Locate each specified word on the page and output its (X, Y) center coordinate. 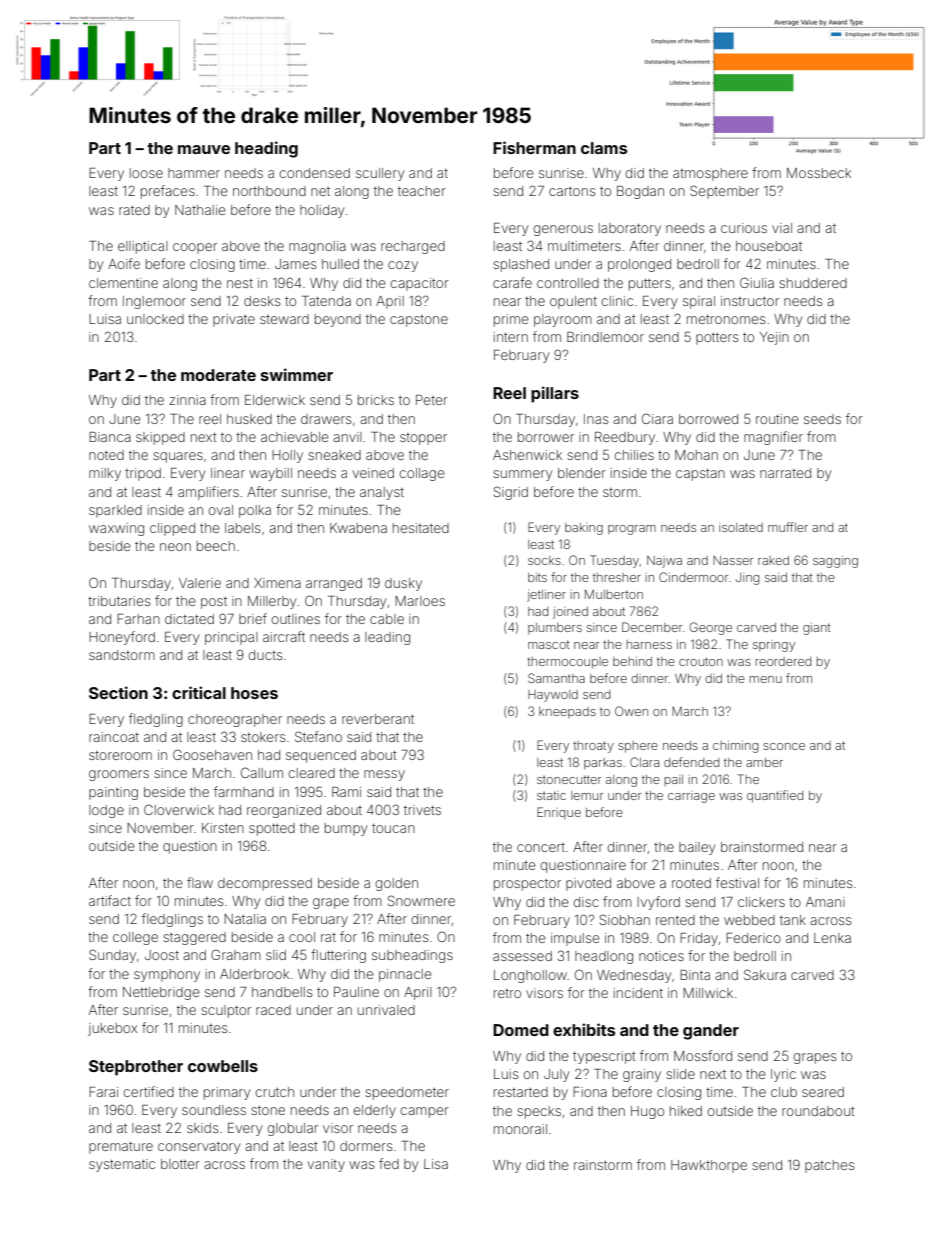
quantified (775, 796)
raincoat (114, 737)
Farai (103, 1092)
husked (249, 419)
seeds (822, 419)
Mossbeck (819, 173)
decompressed (265, 884)
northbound (269, 191)
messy (384, 775)
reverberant (378, 719)
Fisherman (534, 147)
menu (765, 679)
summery (522, 475)
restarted (521, 1092)
